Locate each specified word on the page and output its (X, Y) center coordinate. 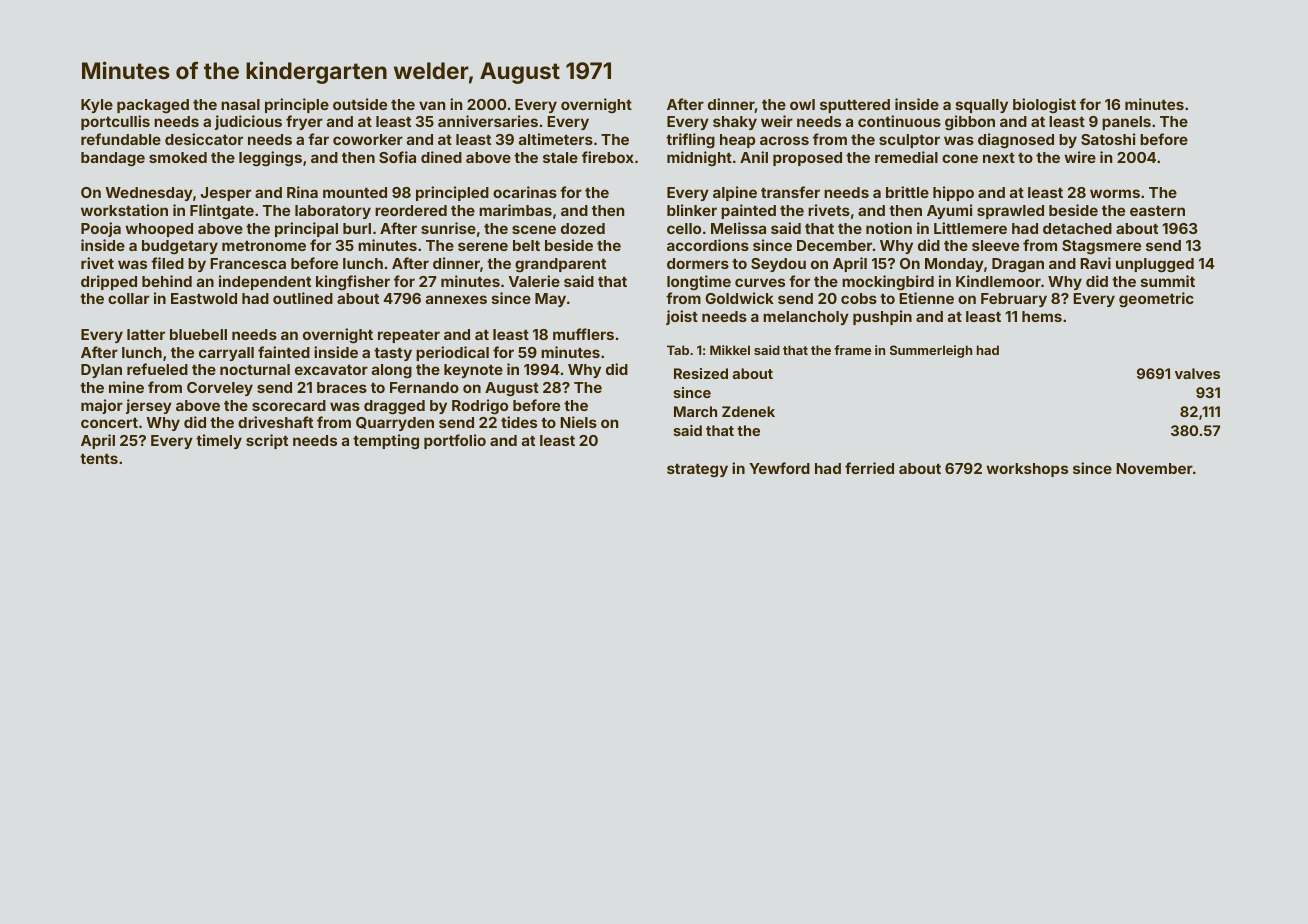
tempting (386, 442)
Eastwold (204, 298)
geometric (1156, 300)
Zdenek (748, 411)
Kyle (97, 106)
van (432, 105)
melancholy (806, 318)
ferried (869, 468)
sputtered (855, 106)
